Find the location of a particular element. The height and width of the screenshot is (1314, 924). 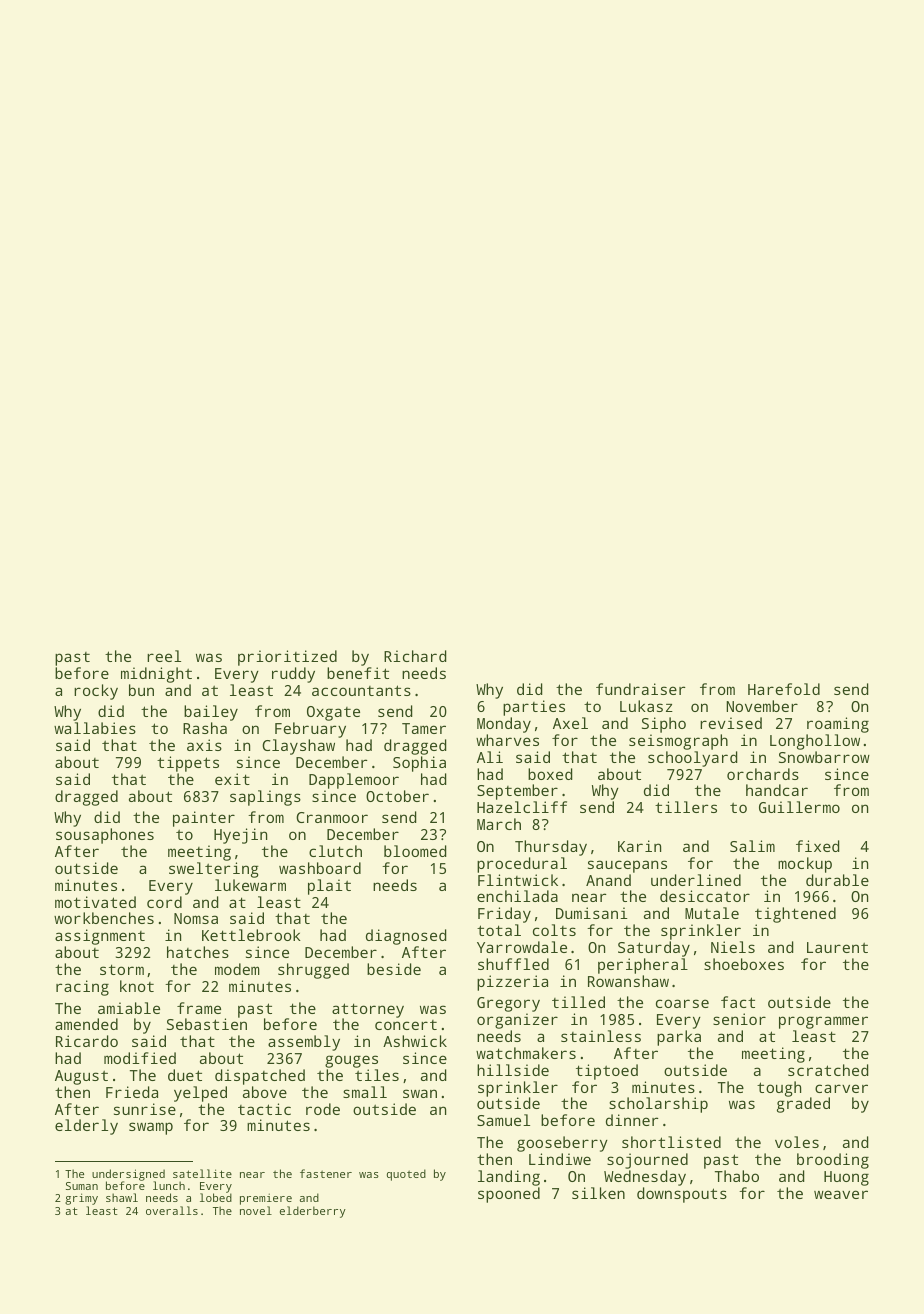

exit is located at coordinates (232, 779).
